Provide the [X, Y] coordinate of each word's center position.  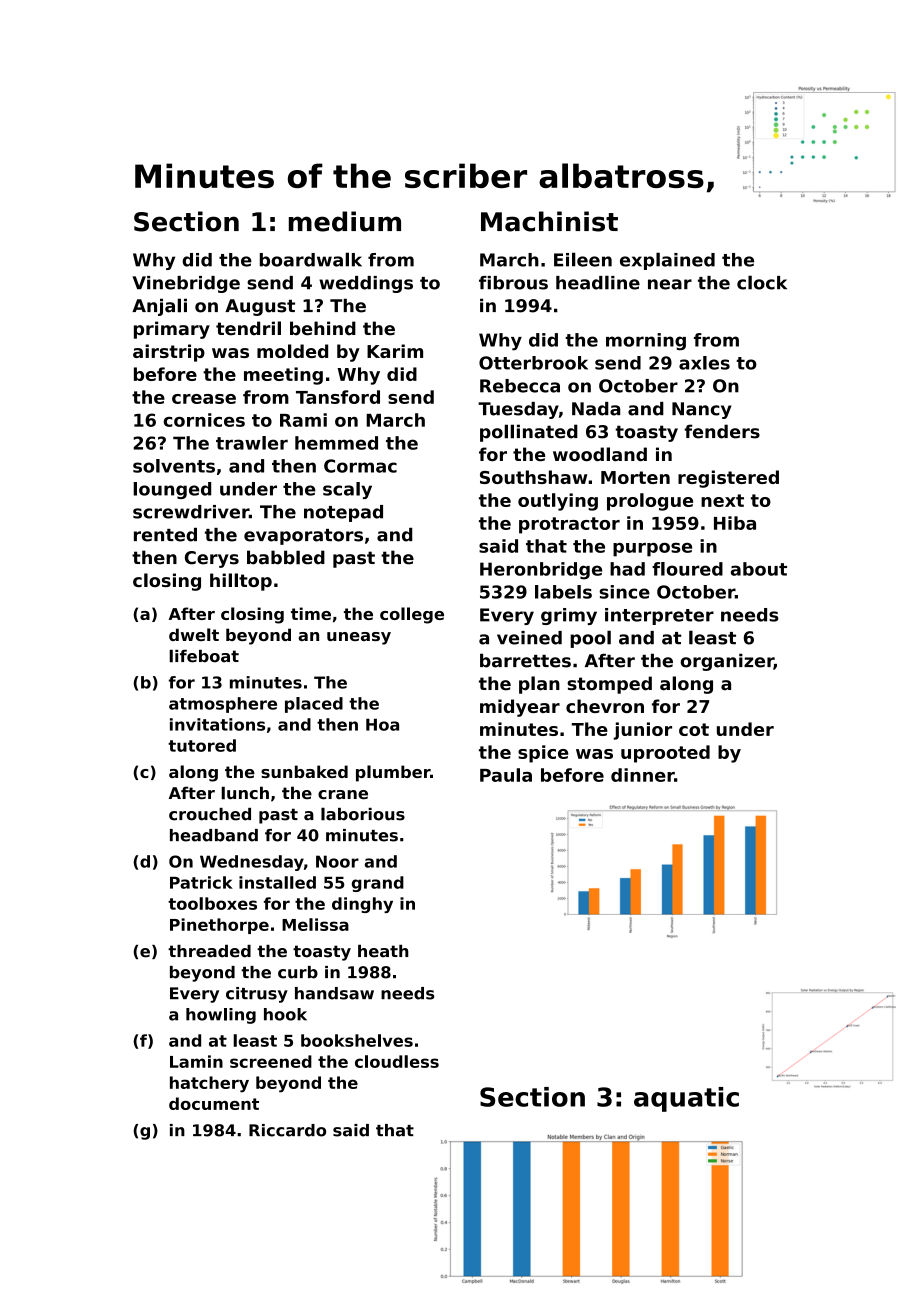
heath [383, 951]
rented [165, 535]
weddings [366, 284]
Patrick [201, 882]
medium [345, 221]
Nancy [701, 410]
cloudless [397, 1061]
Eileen [583, 259]
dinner [642, 775]
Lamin [196, 1061]
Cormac [360, 466]
